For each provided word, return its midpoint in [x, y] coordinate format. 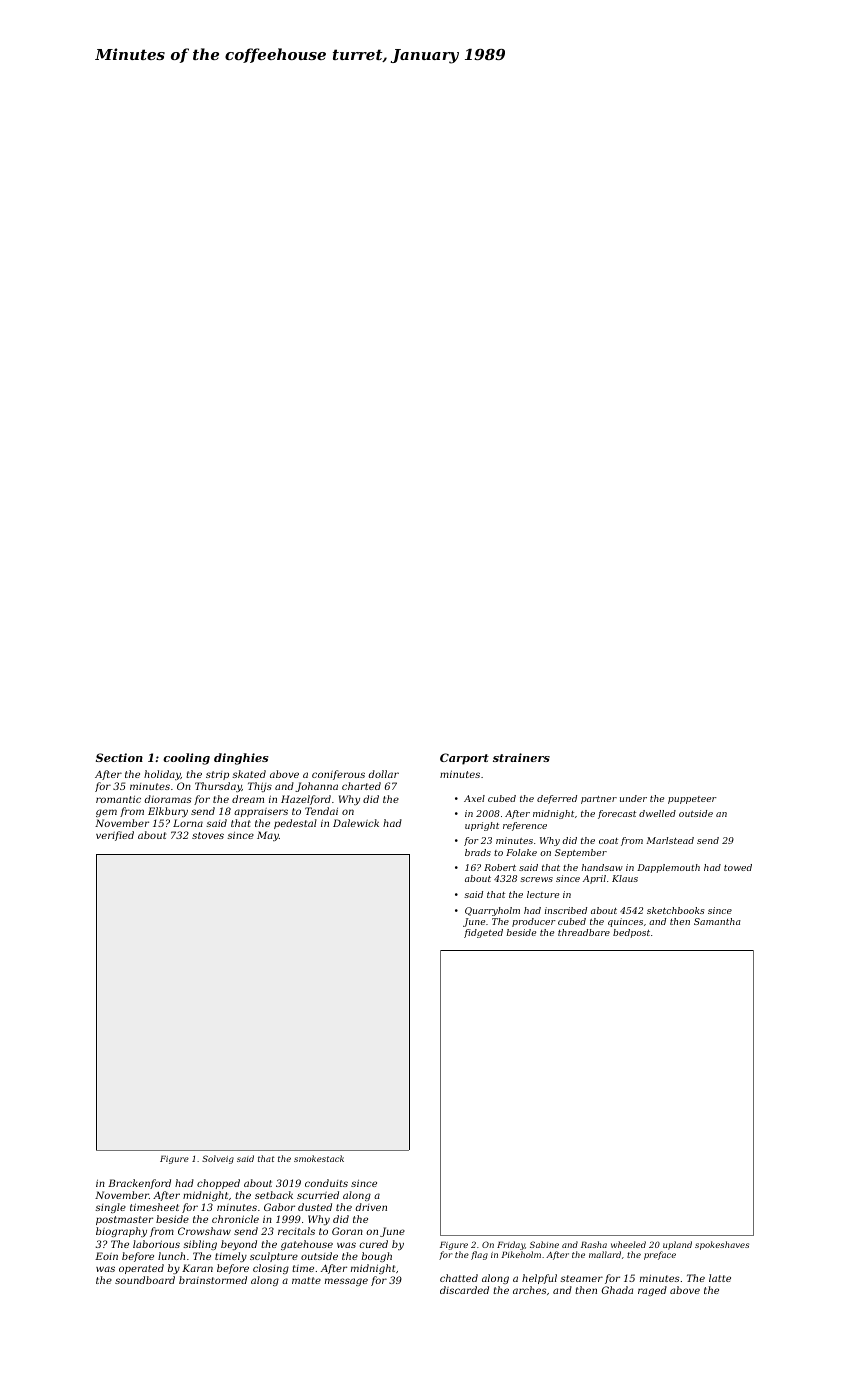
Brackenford [139, 1184]
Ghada [617, 1290]
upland [677, 1245]
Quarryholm [492, 911]
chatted [459, 1278]
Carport [464, 759]
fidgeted [483, 933]
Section [119, 757]
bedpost [631, 933]
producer [534, 922]
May [268, 836]
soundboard [145, 1280]
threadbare [584, 932]
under [633, 798]
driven [371, 1207]
